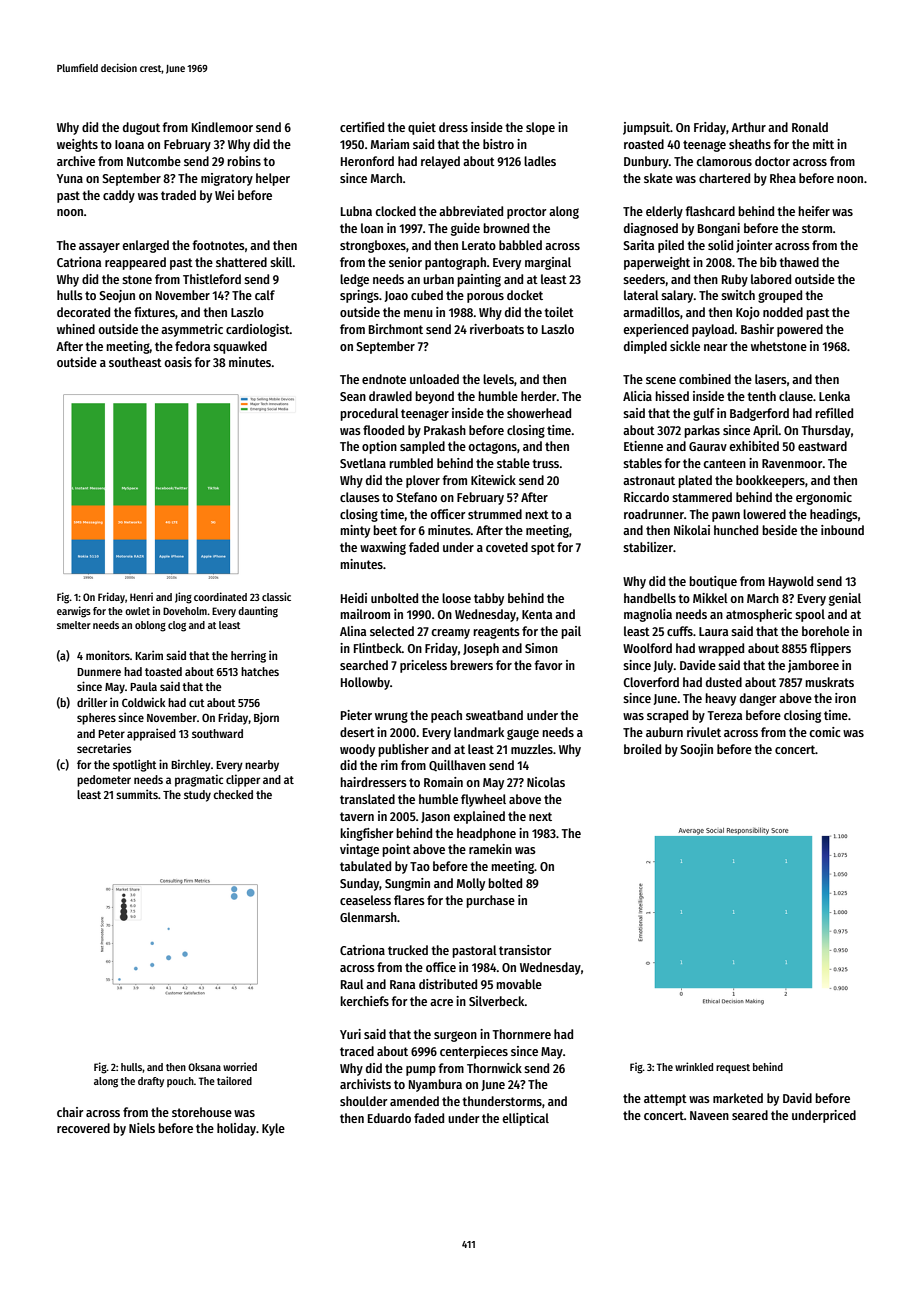  What do you see at coordinates (824, 732) in the screenshot?
I see `comic` at bounding box center [824, 732].
